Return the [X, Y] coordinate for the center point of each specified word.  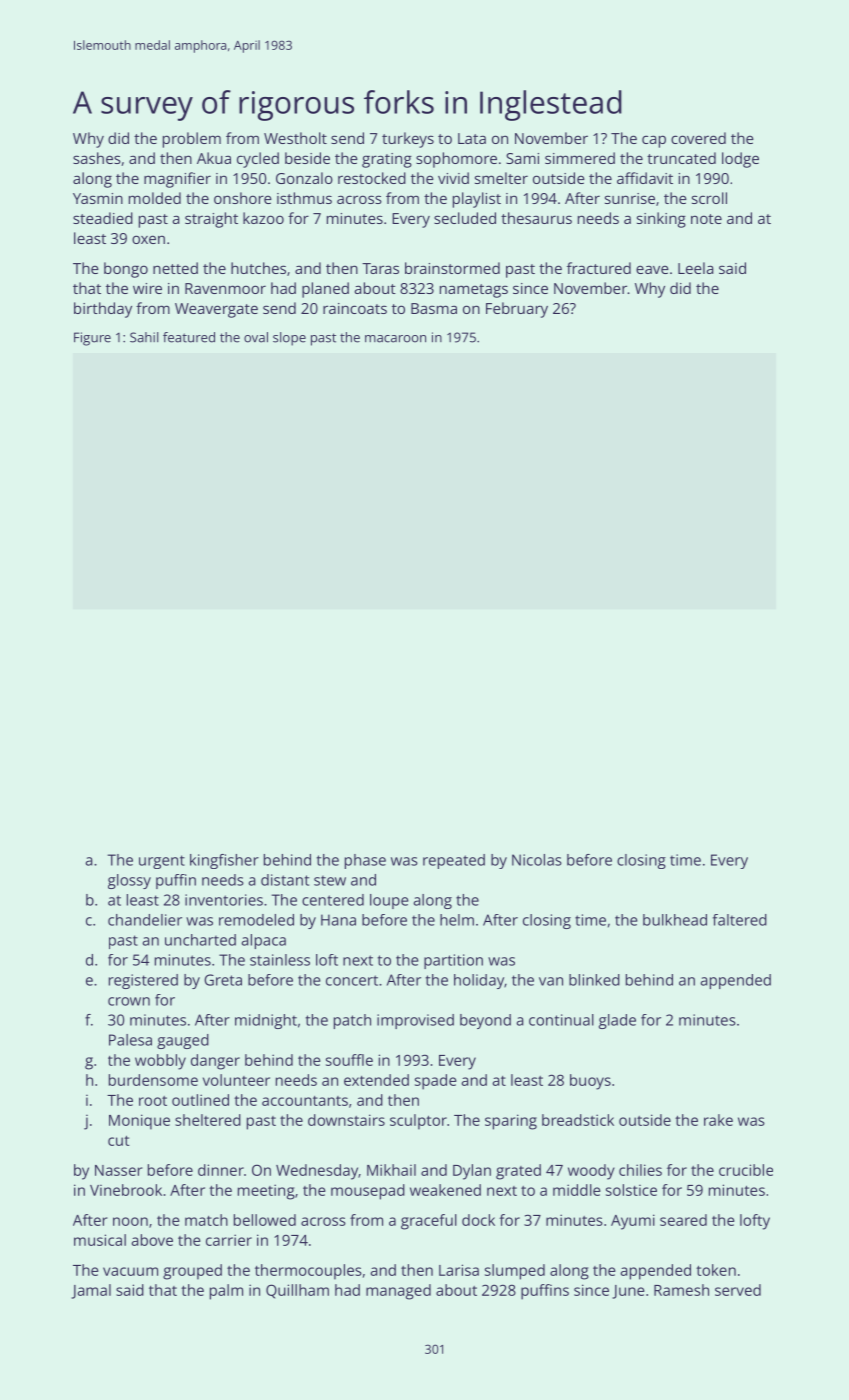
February [517, 310]
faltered [740, 920]
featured [189, 337]
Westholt [295, 138]
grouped [192, 1272]
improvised [415, 1021]
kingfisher [224, 861]
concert [352, 980]
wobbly [160, 1062]
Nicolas [537, 860]
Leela [695, 268]
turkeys [408, 140]
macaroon [395, 339]
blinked [594, 980]
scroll [709, 198]
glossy [129, 881]
